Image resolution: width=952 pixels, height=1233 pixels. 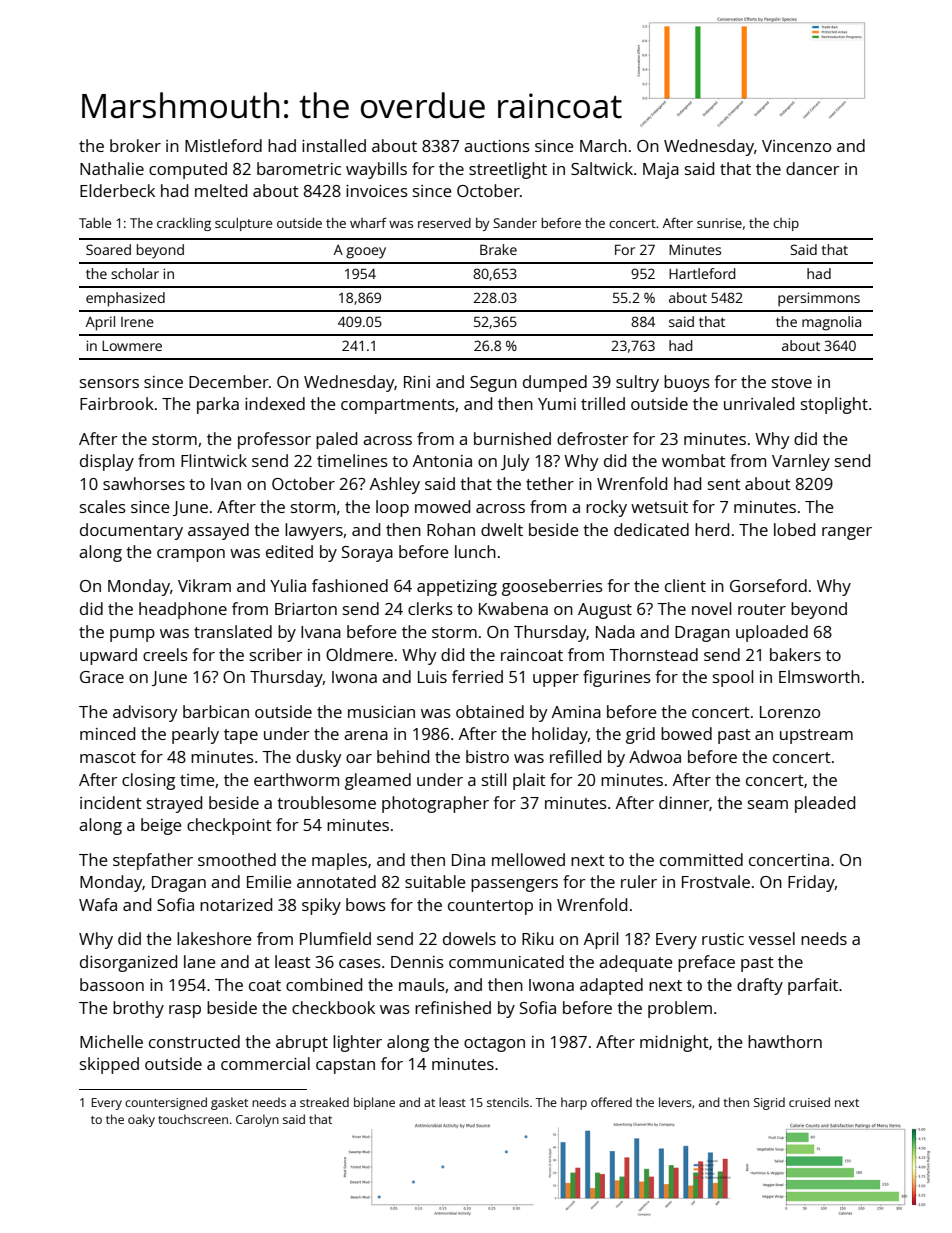 I want to click on Dina, so click(x=468, y=860).
